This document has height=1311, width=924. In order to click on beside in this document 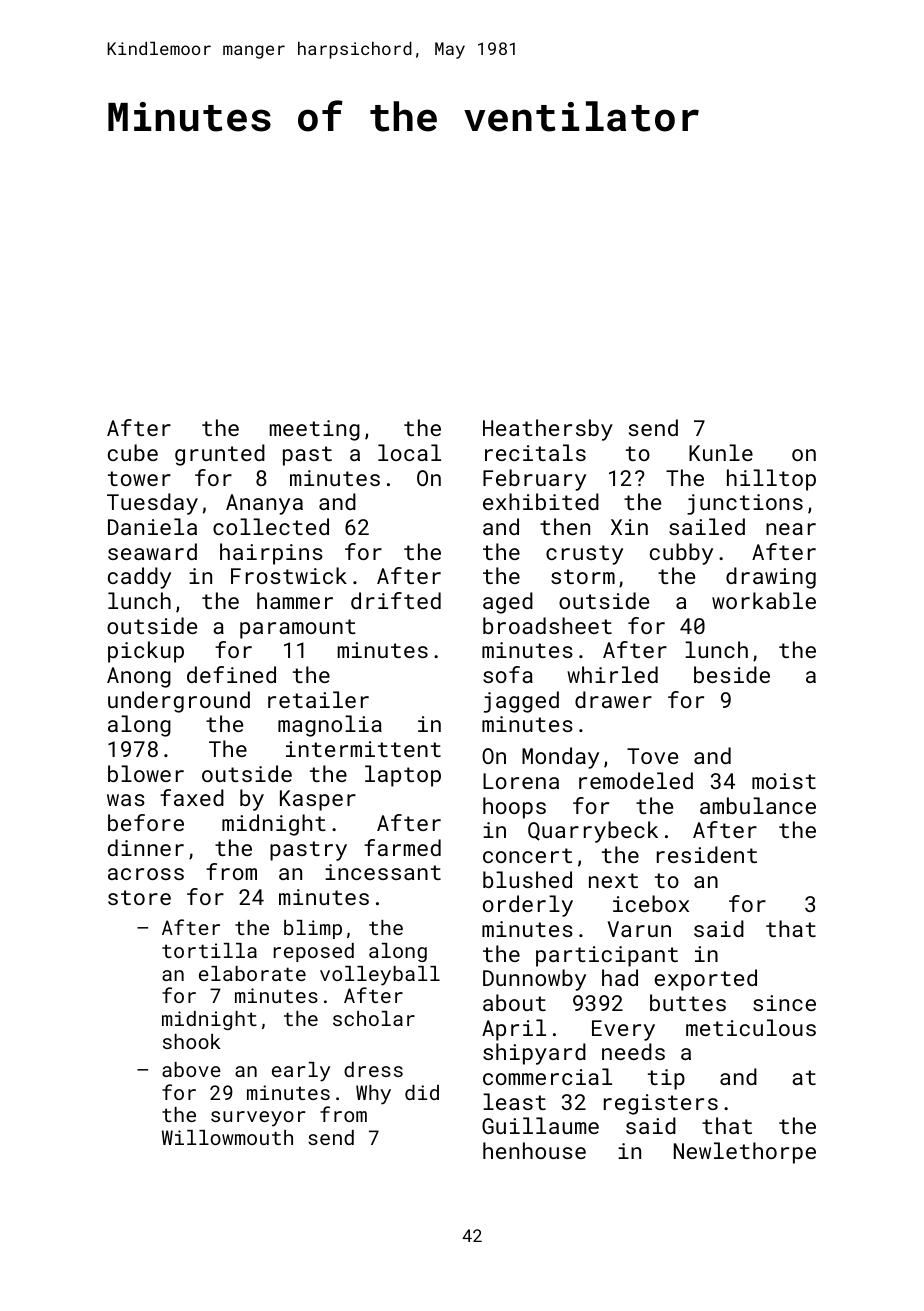, I will do `click(732, 674)`.
